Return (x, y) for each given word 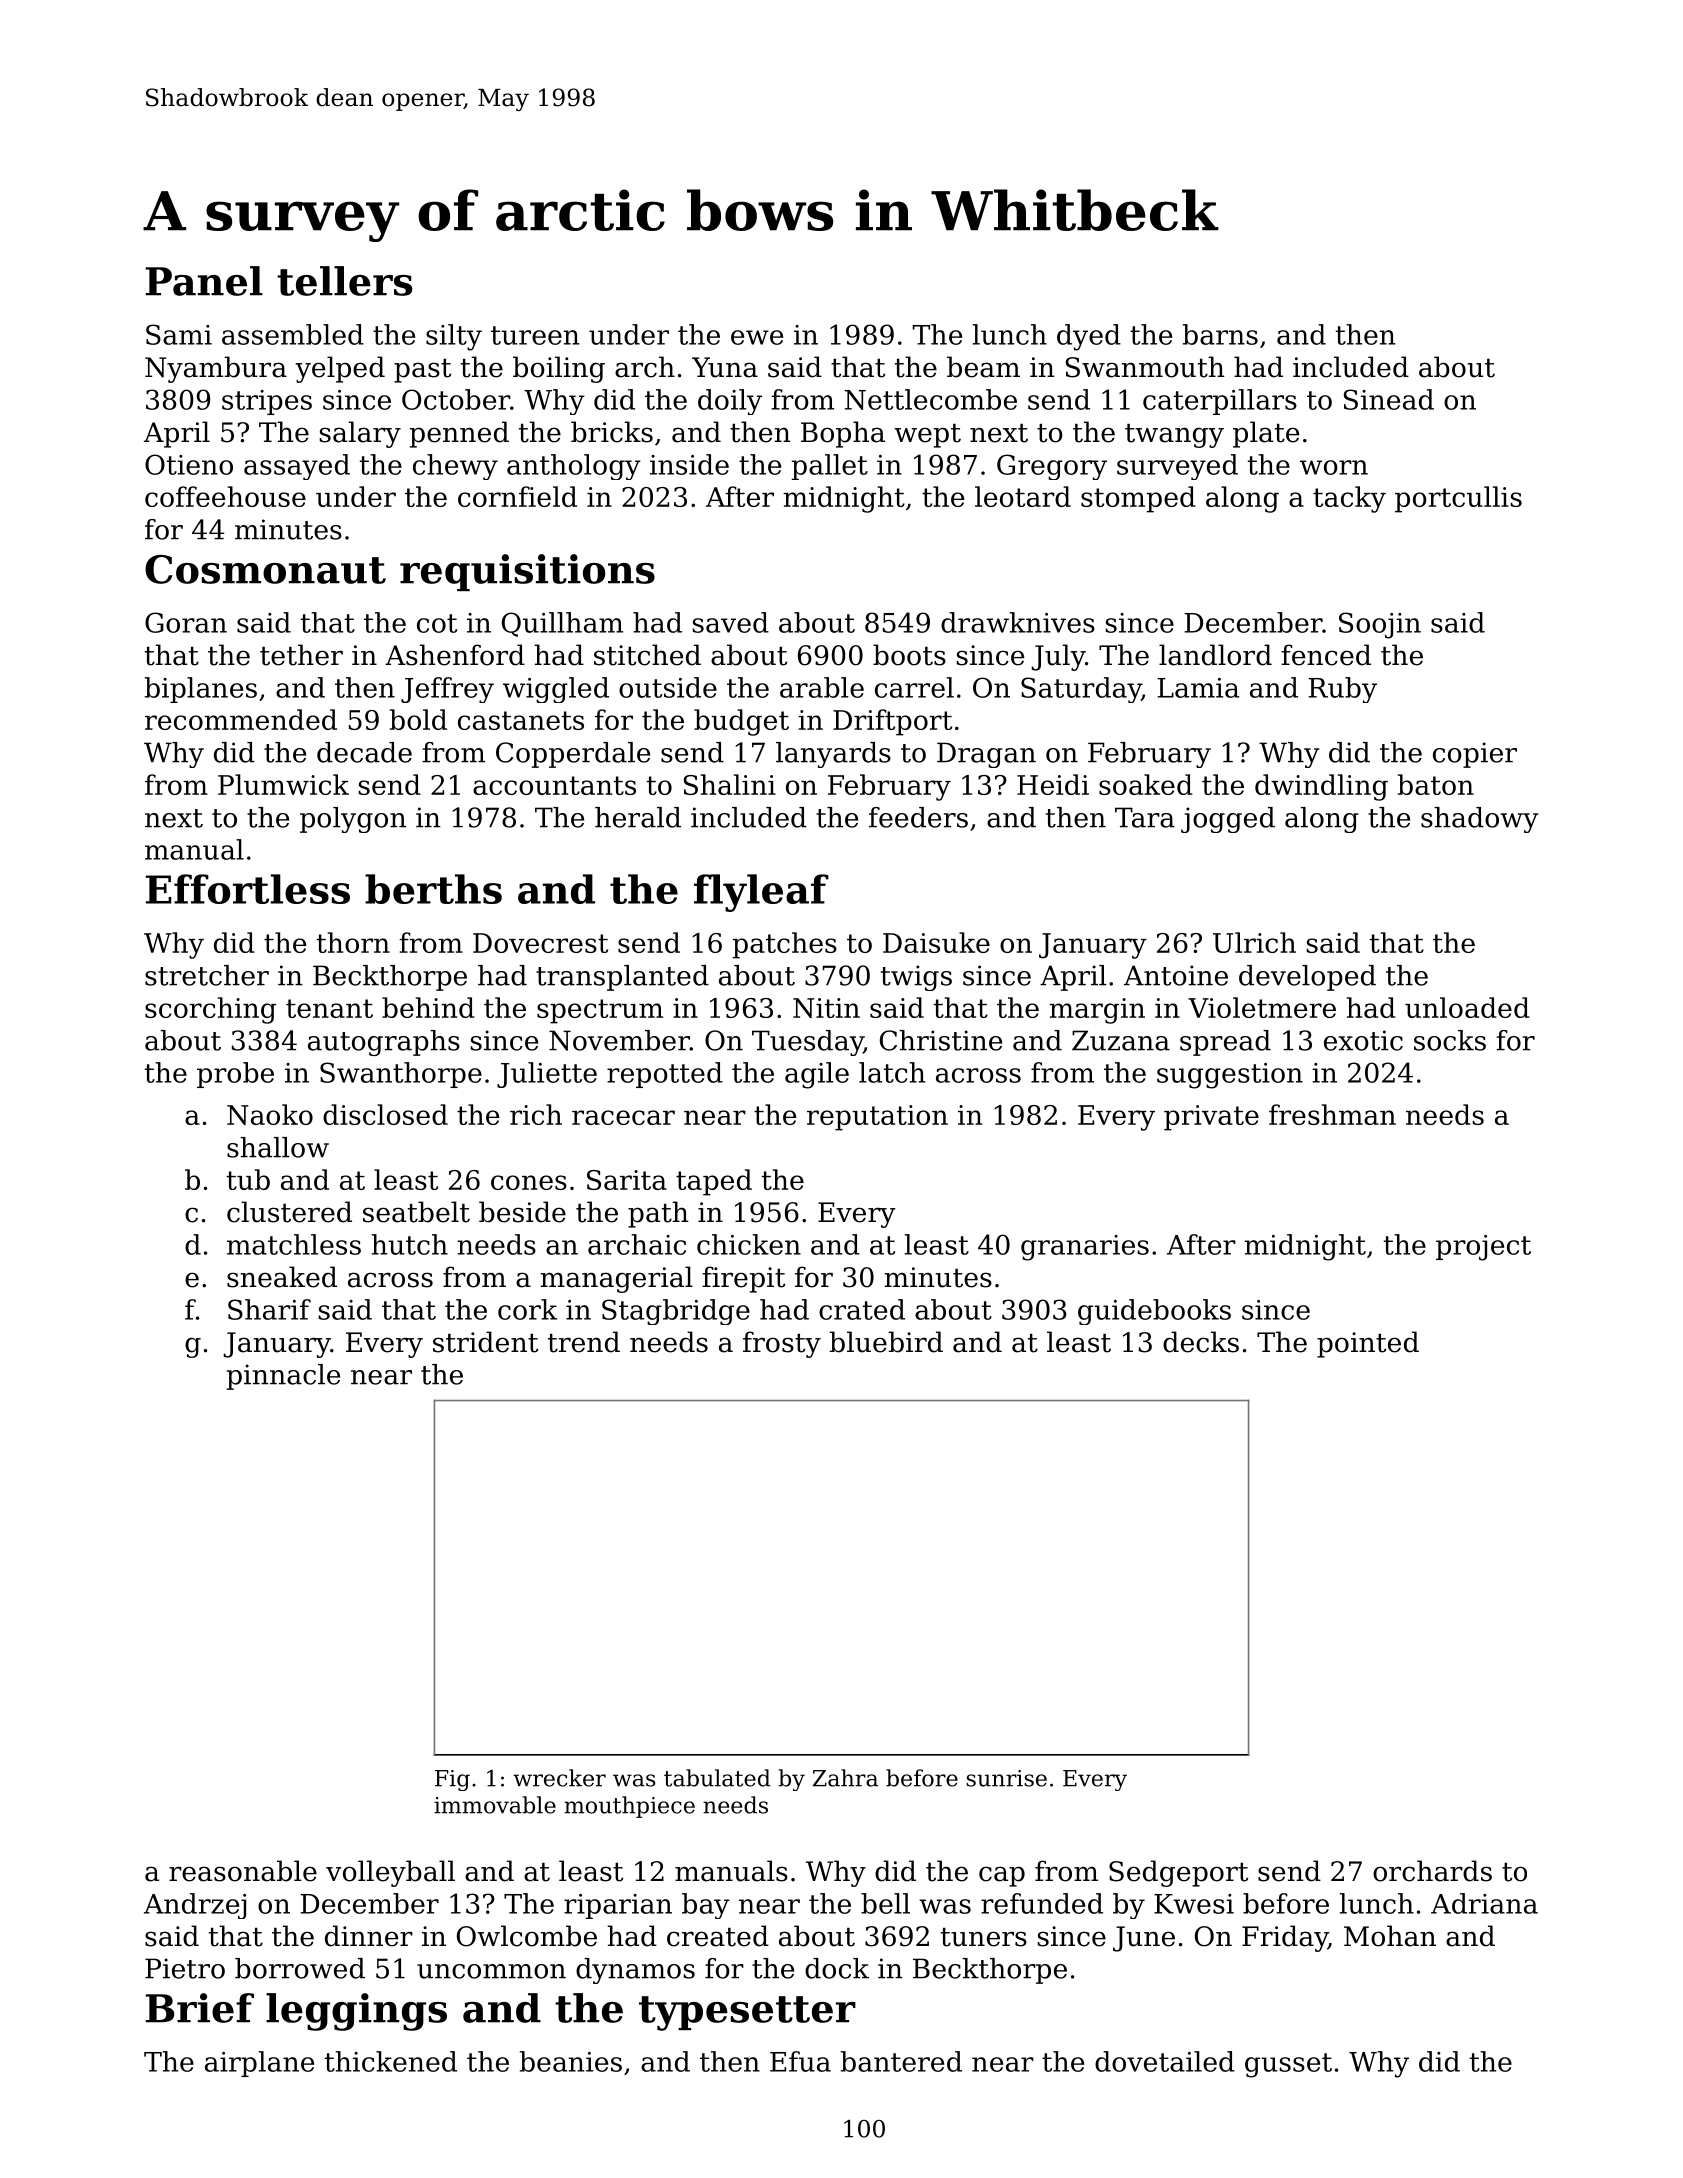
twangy (1174, 436)
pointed (1368, 1344)
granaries (1085, 1248)
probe (235, 1075)
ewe (757, 337)
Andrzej (195, 1906)
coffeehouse (225, 496)
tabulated (717, 1778)
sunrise (1006, 1778)
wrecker (559, 1778)
